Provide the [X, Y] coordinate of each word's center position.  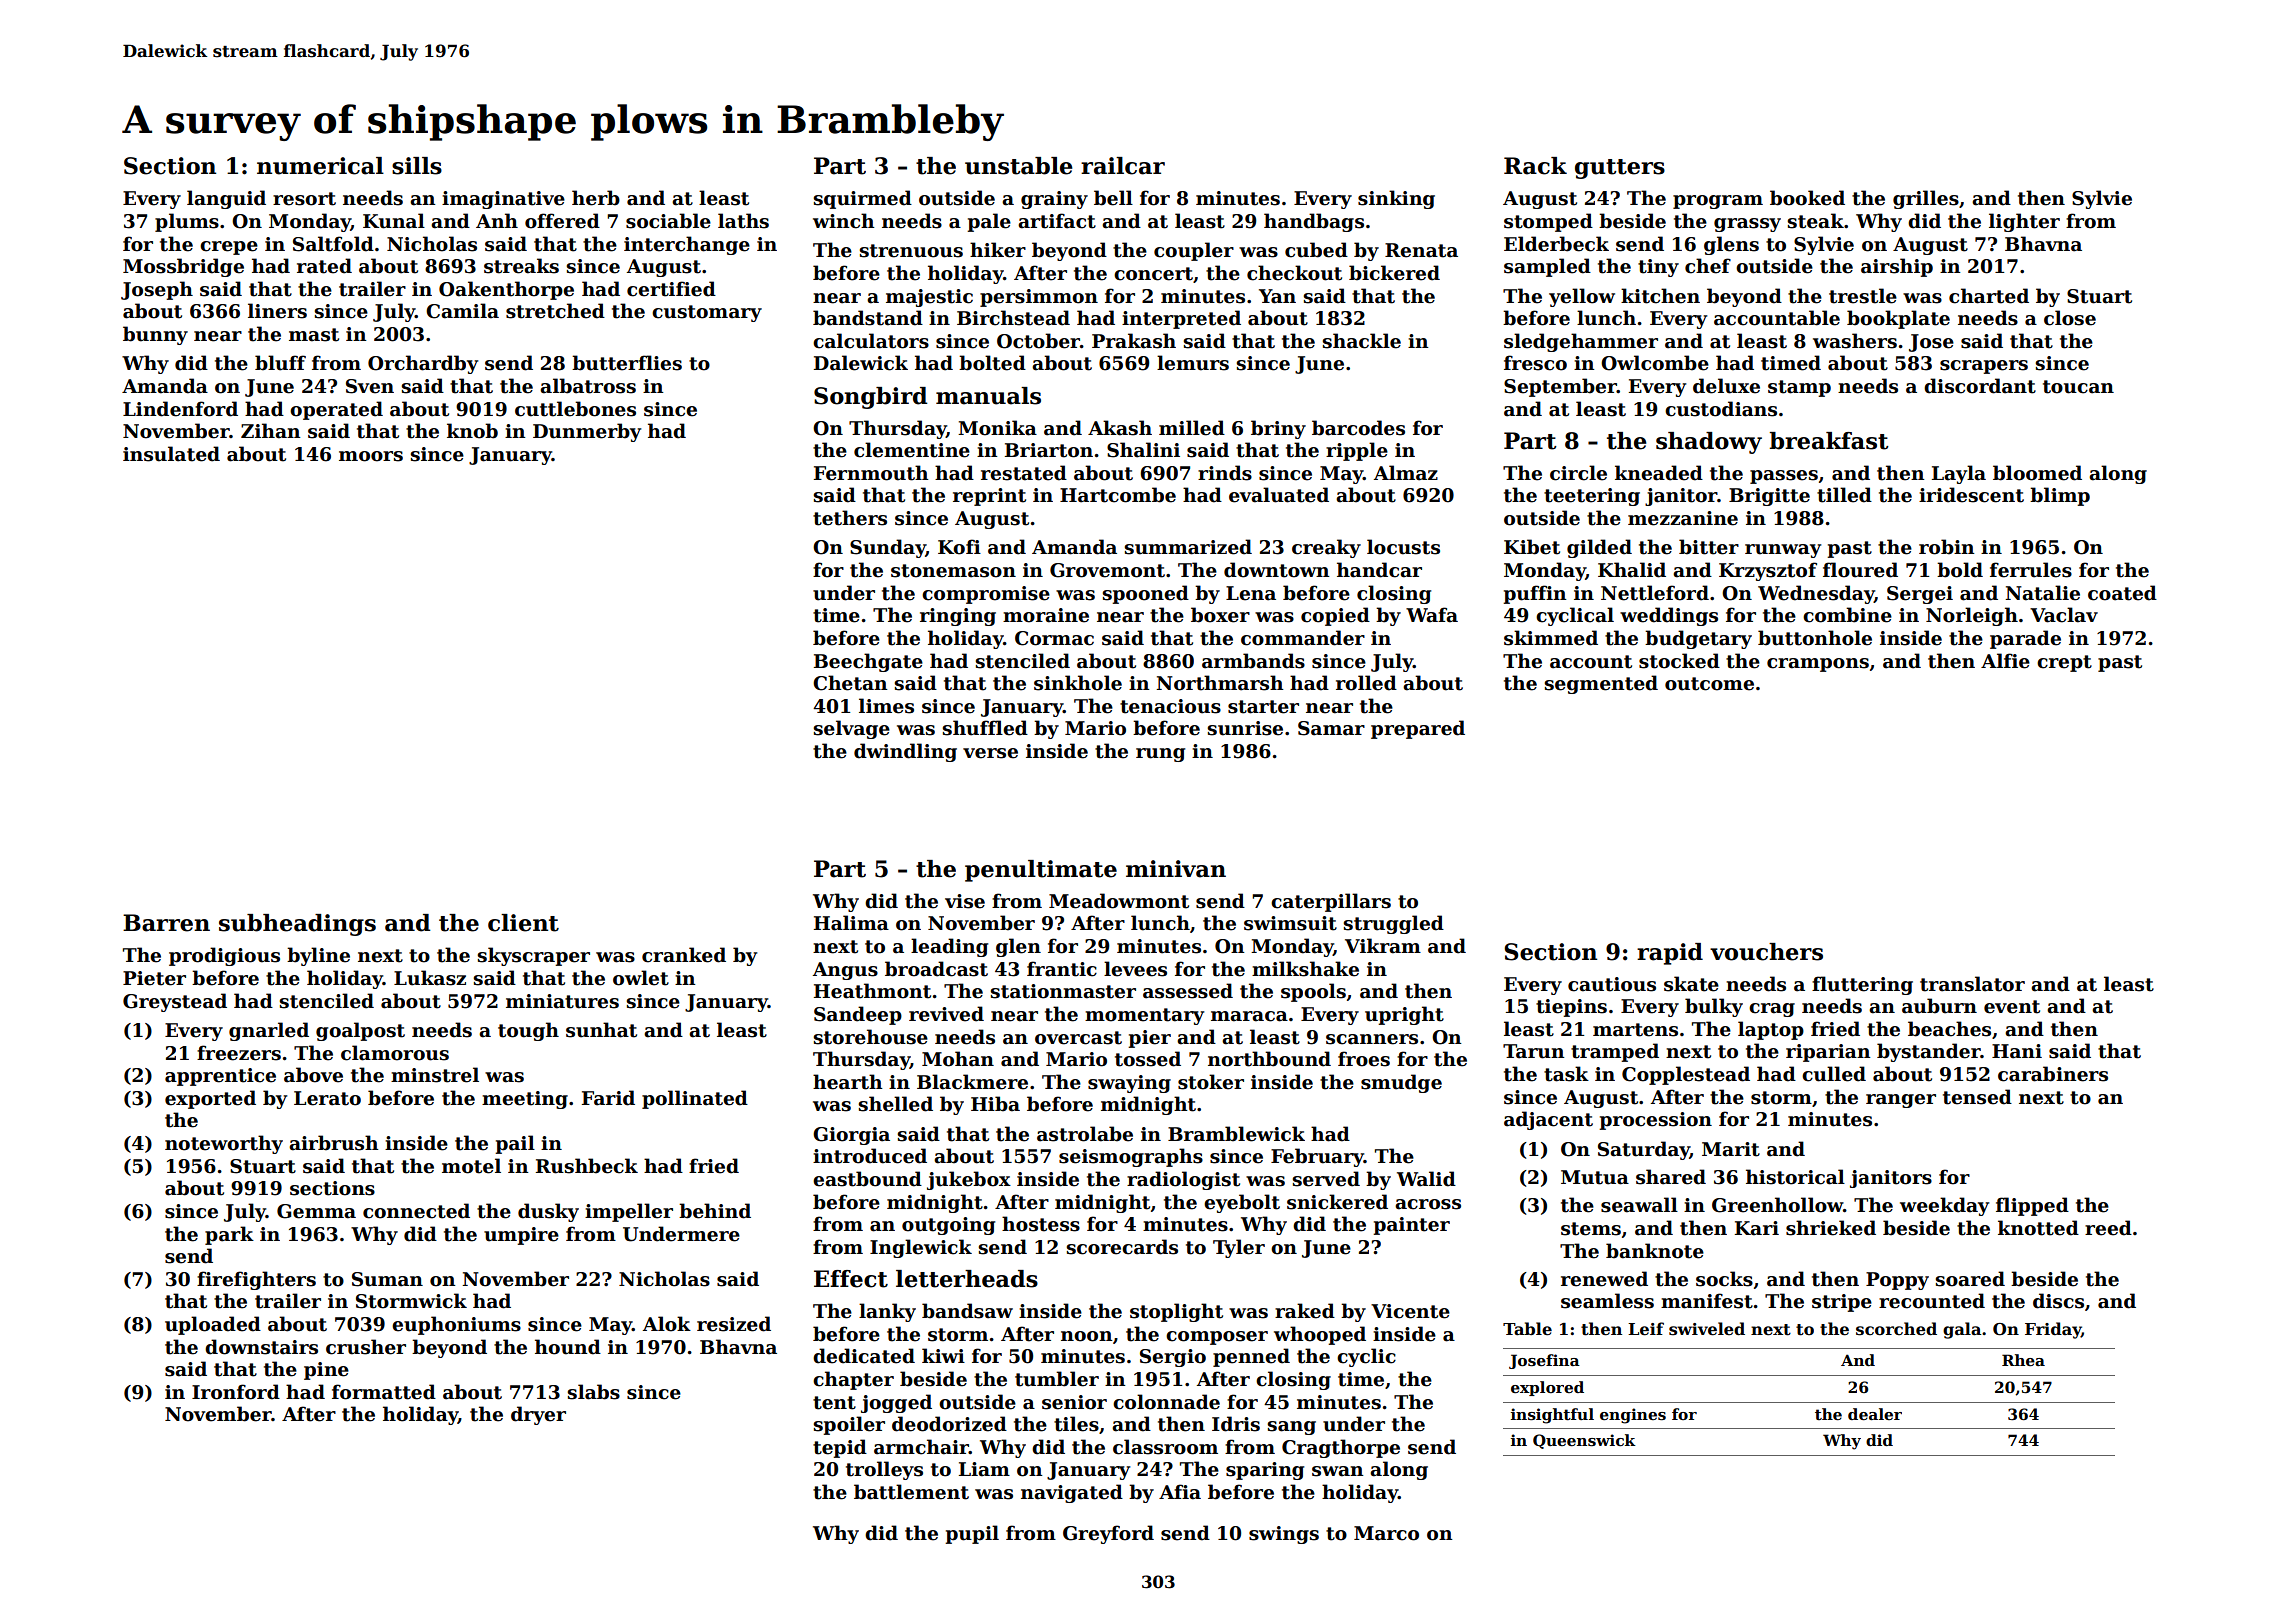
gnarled [269, 1031]
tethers [850, 518]
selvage [851, 729]
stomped [1548, 222]
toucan [2078, 387]
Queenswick [1584, 1441]
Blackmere [972, 1082]
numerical [320, 166]
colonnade [1166, 1402]
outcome [1709, 684]
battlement [911, 1492]
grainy [1054, 200]
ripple [1357, 451]
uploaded [213, 1325]
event [2012, 1007]
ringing [958, 617]
